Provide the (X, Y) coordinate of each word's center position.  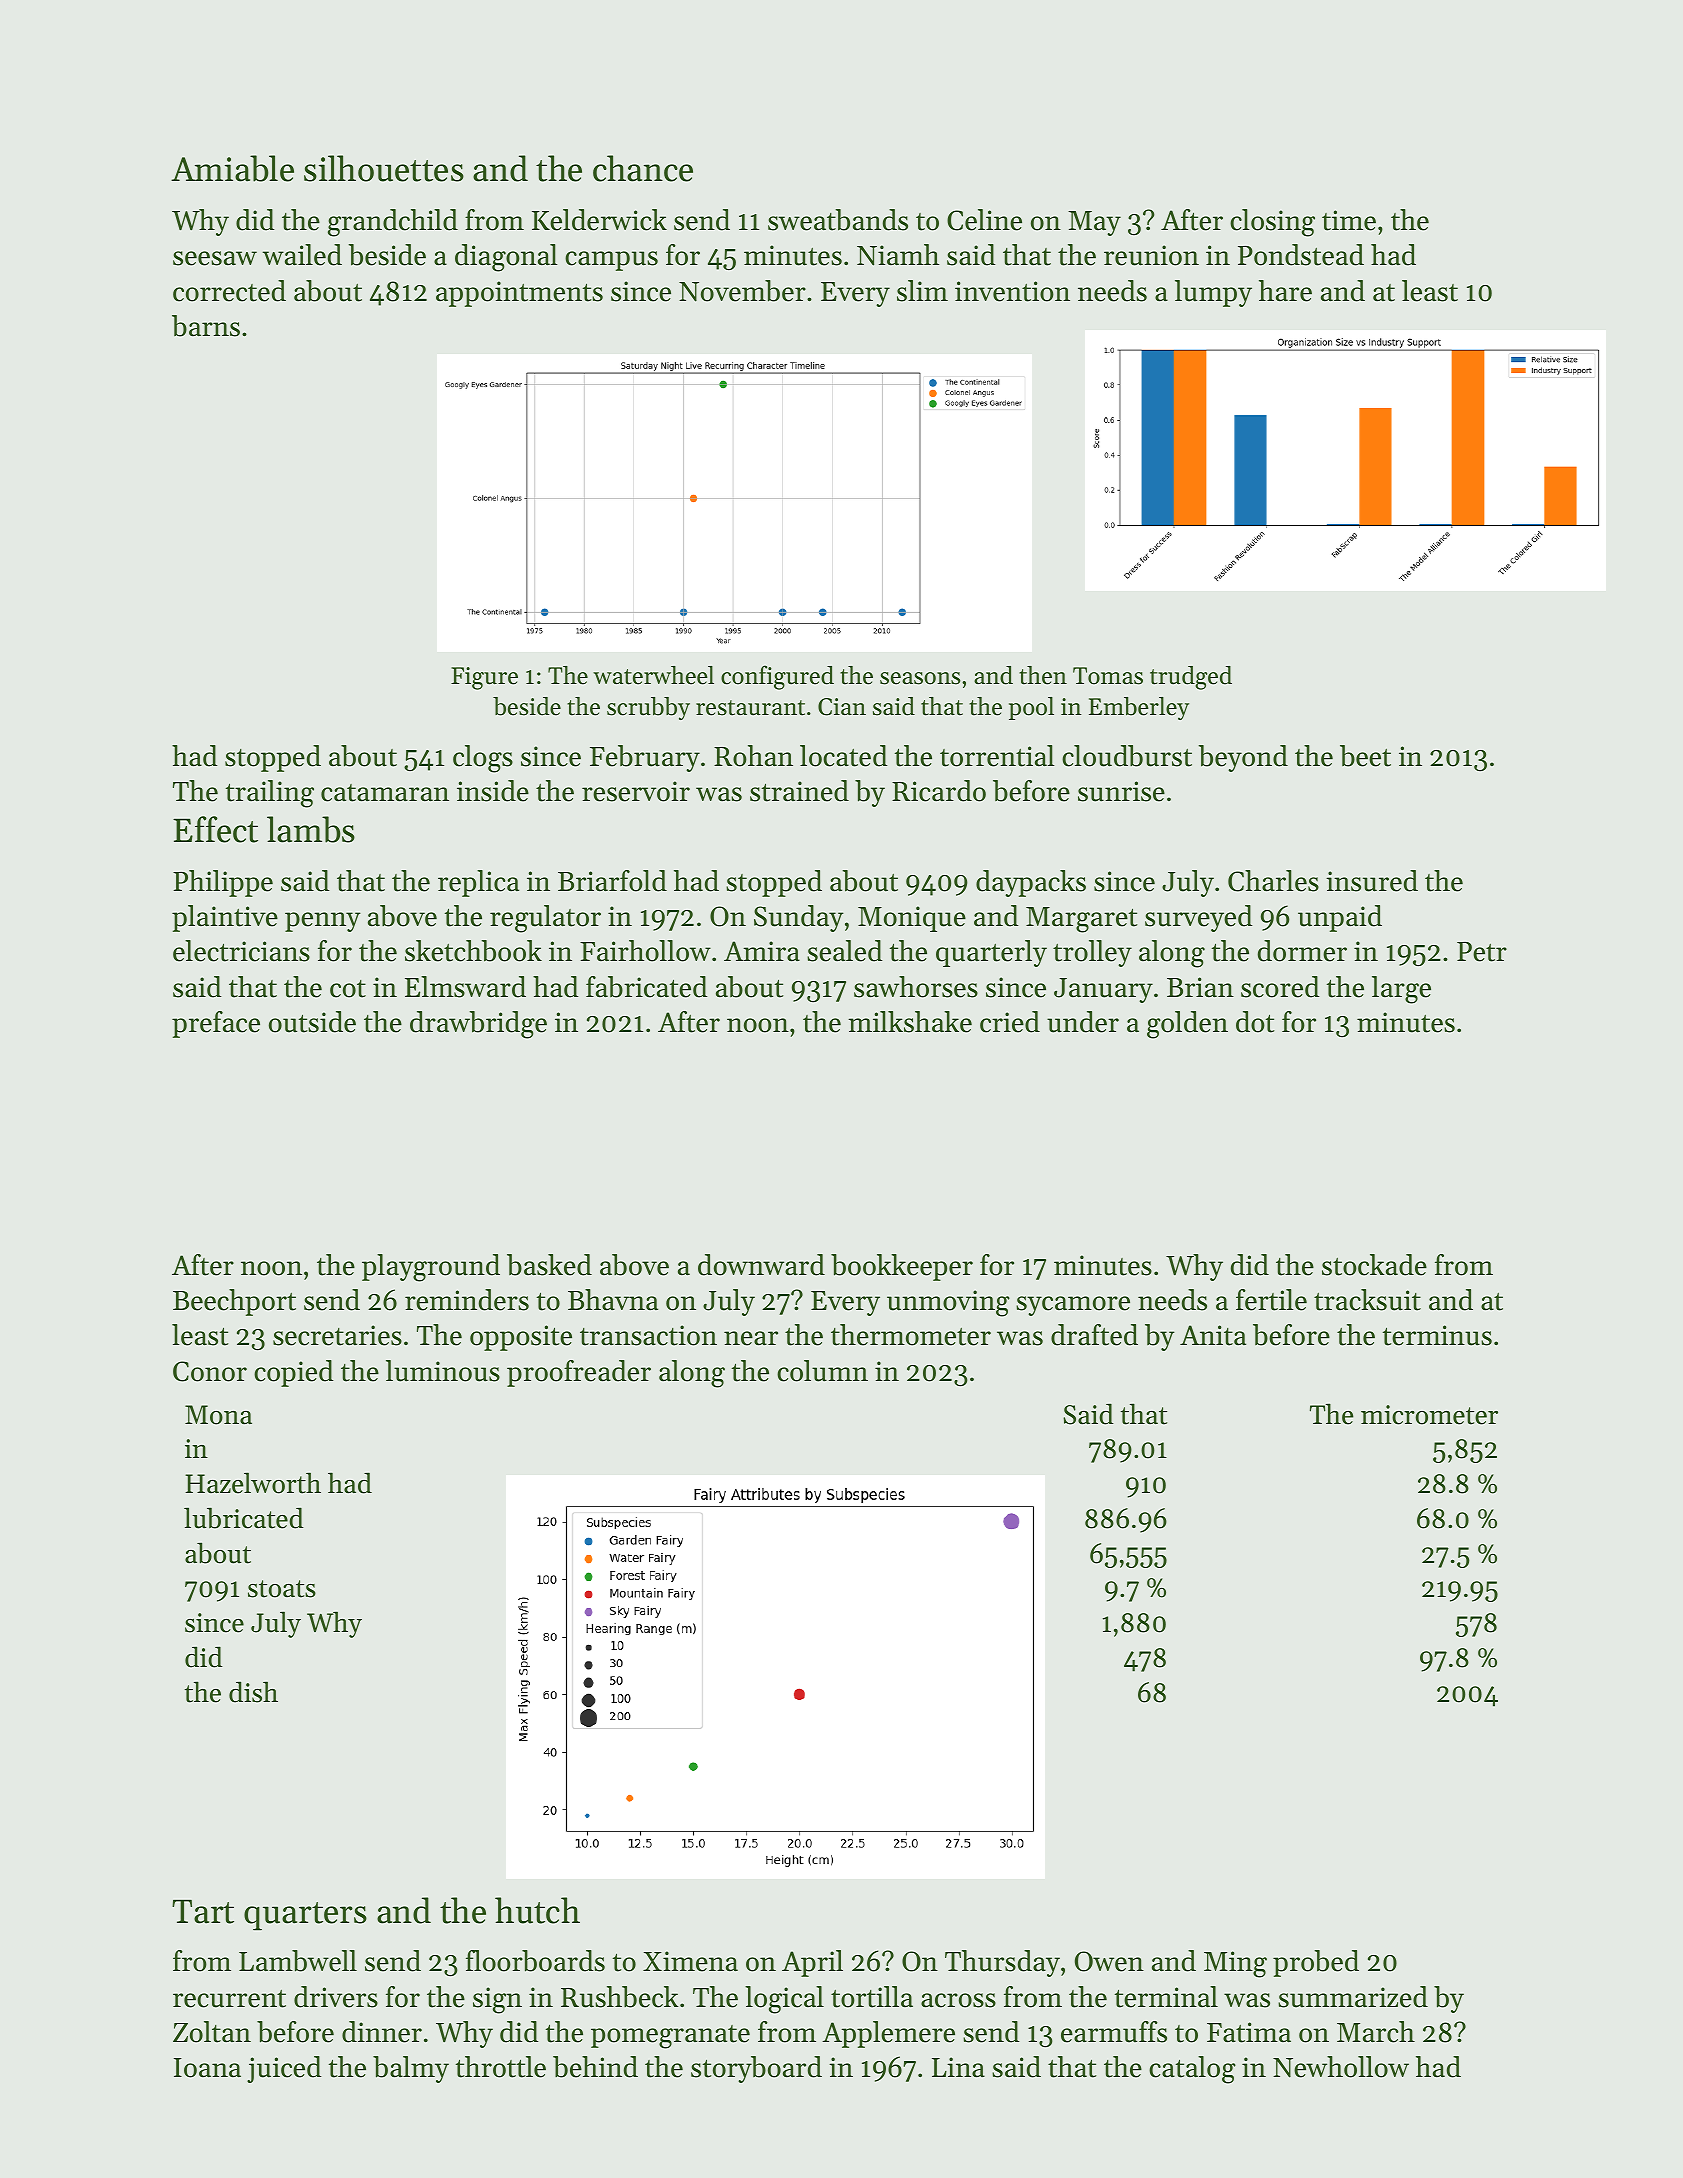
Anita (1213, 1335)
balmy (411, 2069)
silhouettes (384, 168)
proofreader (579, 1373)
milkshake (910, 1022)
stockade (1374, 1265)
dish (253, 1692)
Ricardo (939, 791)
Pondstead (1301, 255)
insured (1372, 881)
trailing (270, 794)
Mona (218, 1415)
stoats (282, 1589)
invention (1012, 291)
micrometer (1429, 1415)
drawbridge (478, 1025)
